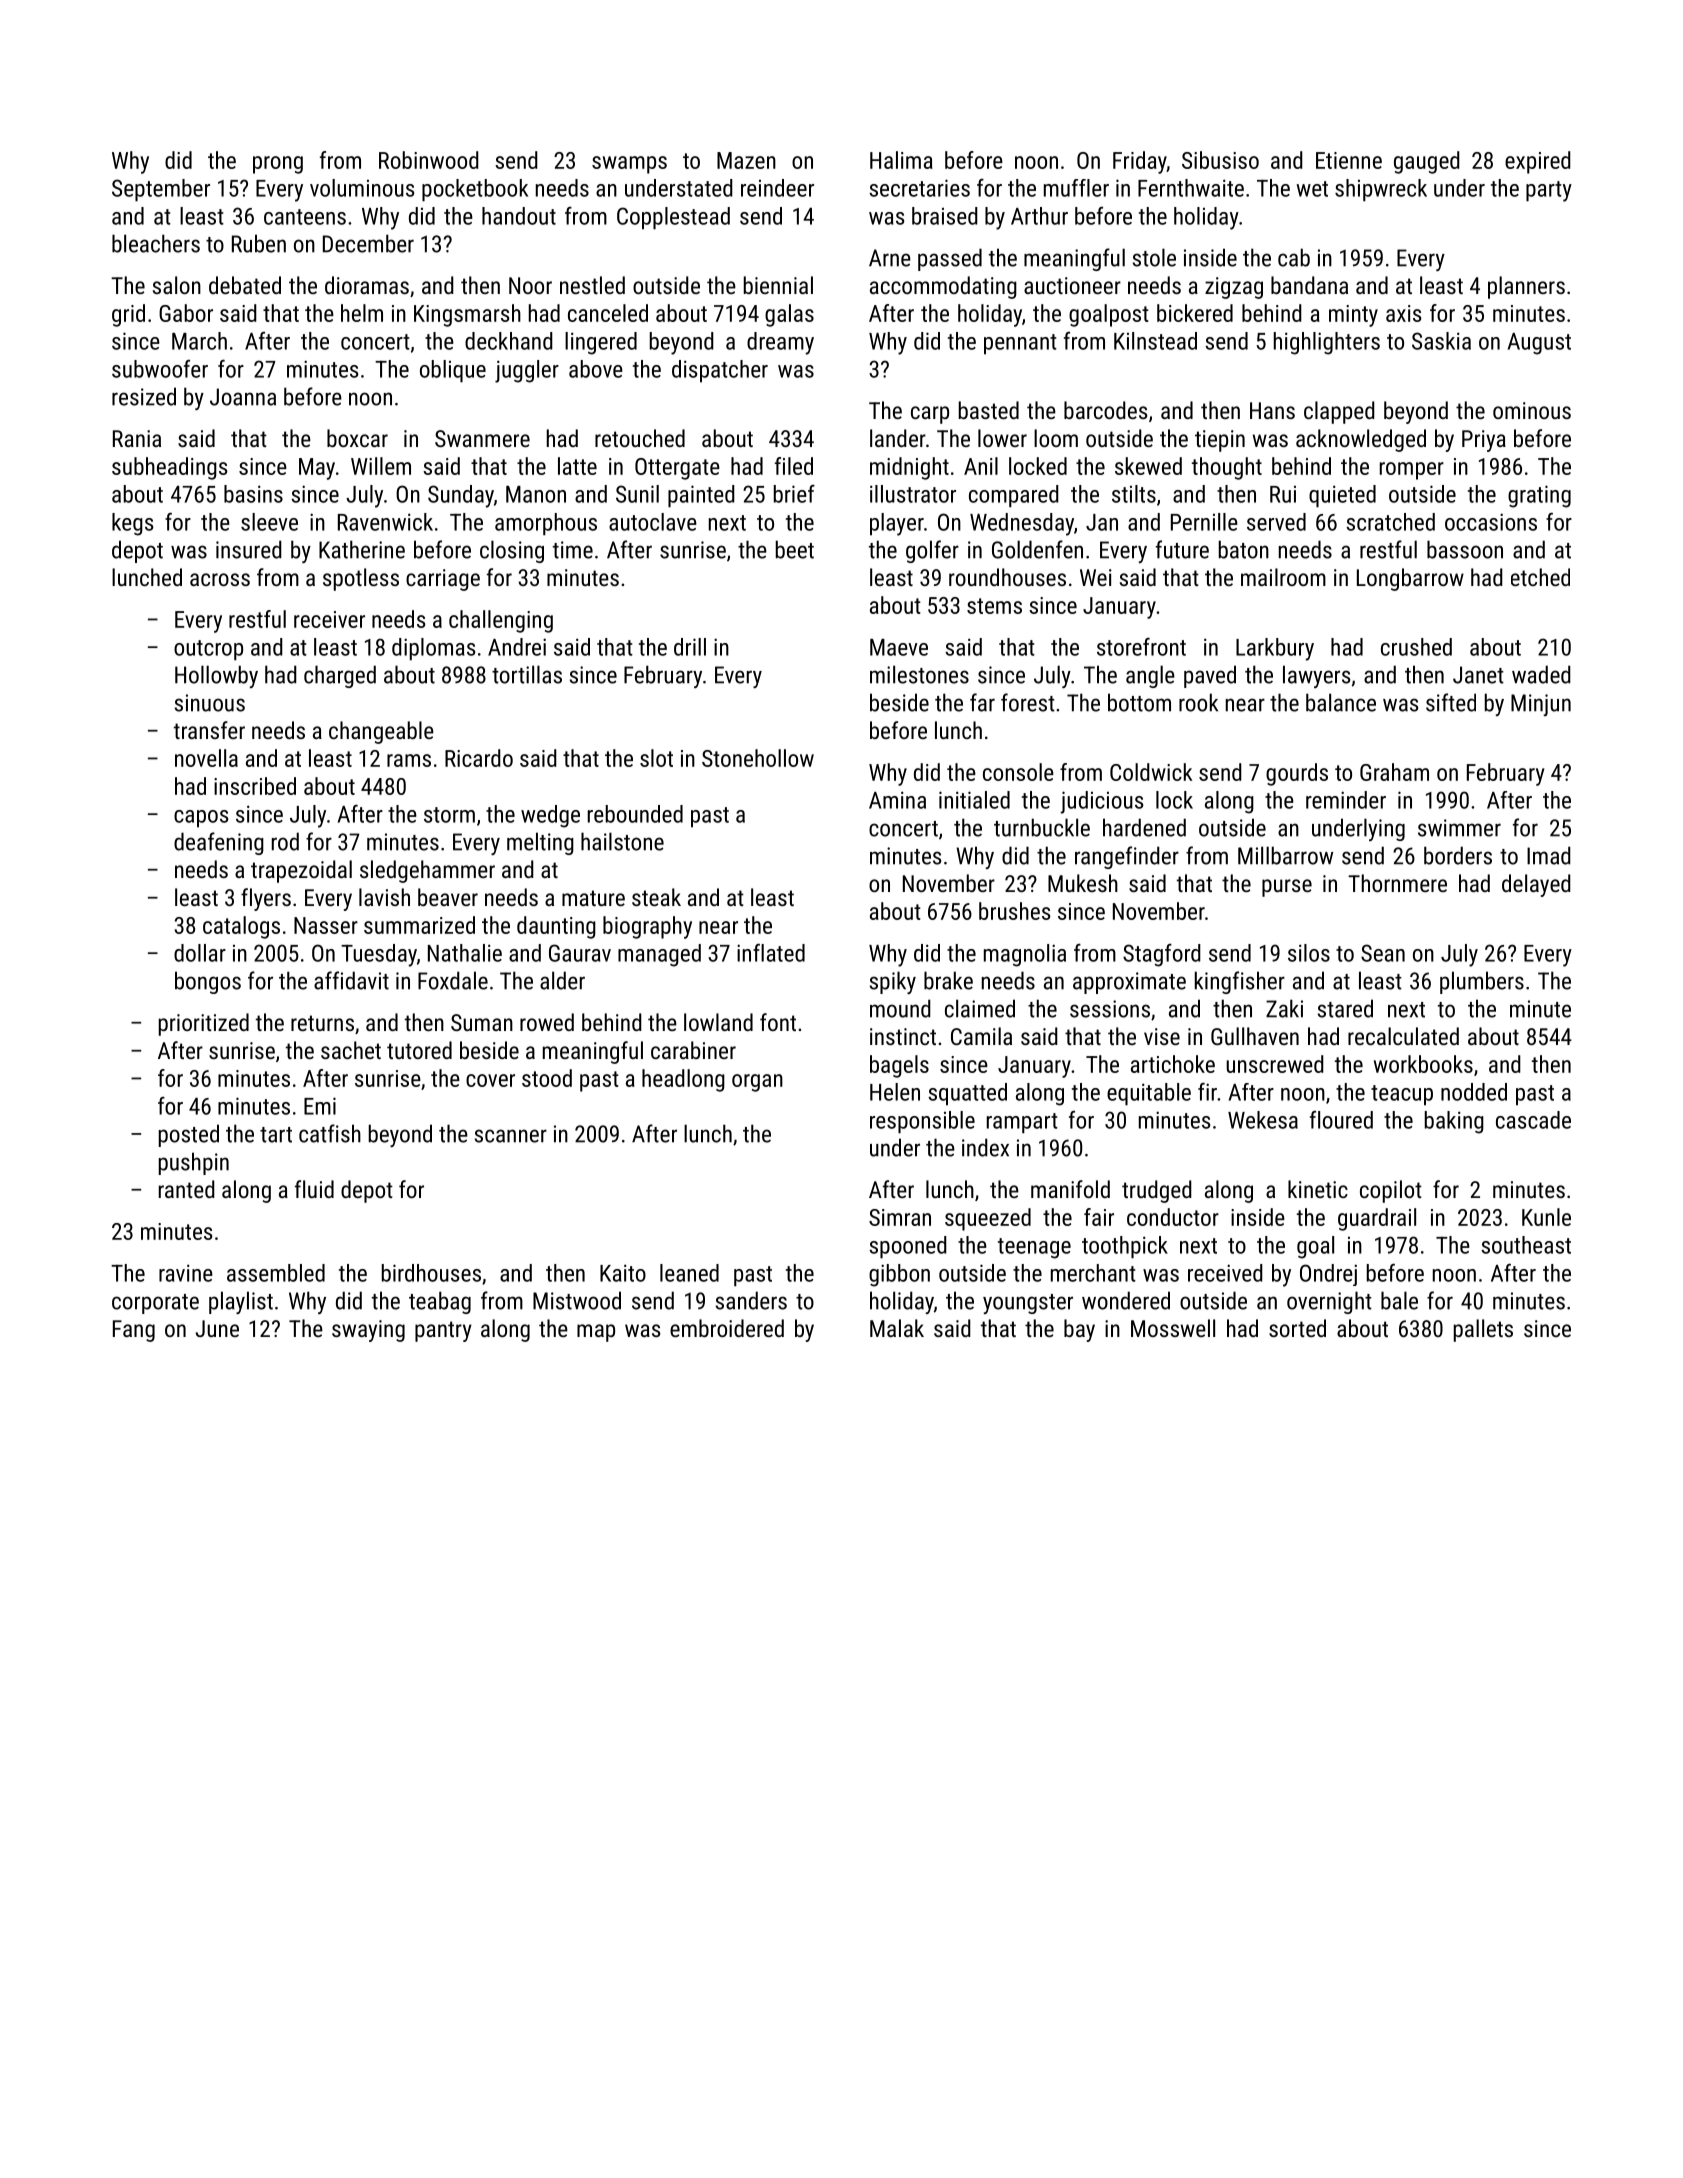 The width and height of the screenshot is (1683, 2178). Describe the element at coordinates (727, 1328) in the screenshot. I see `embroidered` at that location.
